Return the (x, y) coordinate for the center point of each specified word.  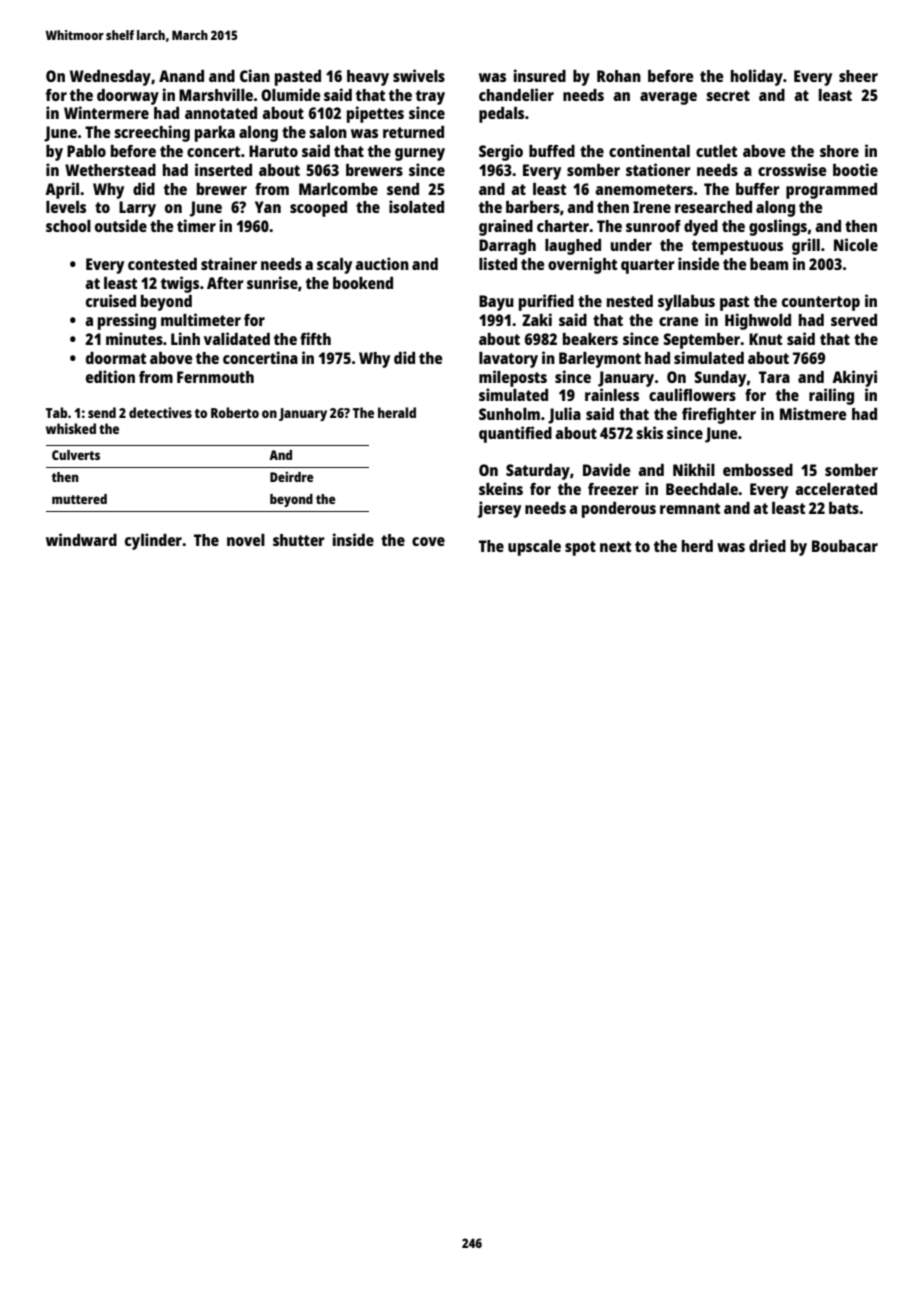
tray (430, 97)
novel (246, 540)
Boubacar (845, 546)
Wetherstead (110, 170)
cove (428, 541)
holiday (757, 77)
